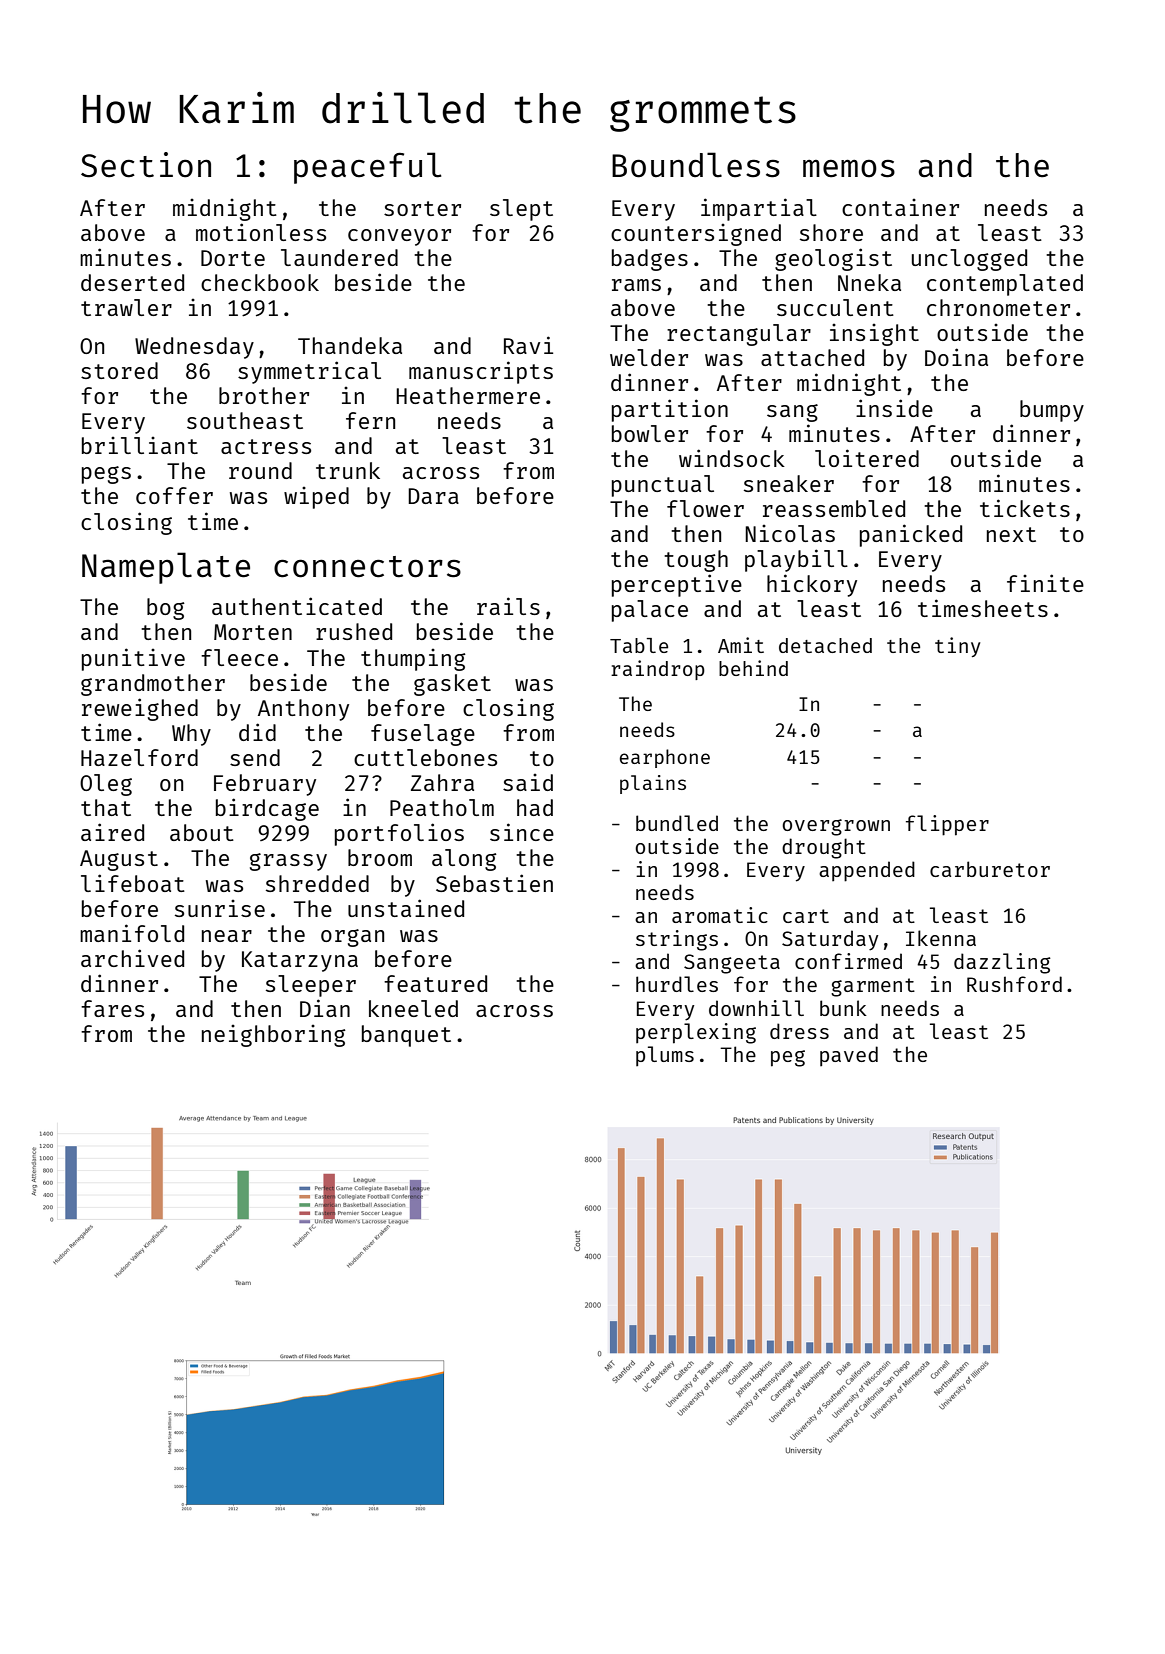  Describe the element at coordinates (969, 260) in the page. I see `unclogged` at that location.
